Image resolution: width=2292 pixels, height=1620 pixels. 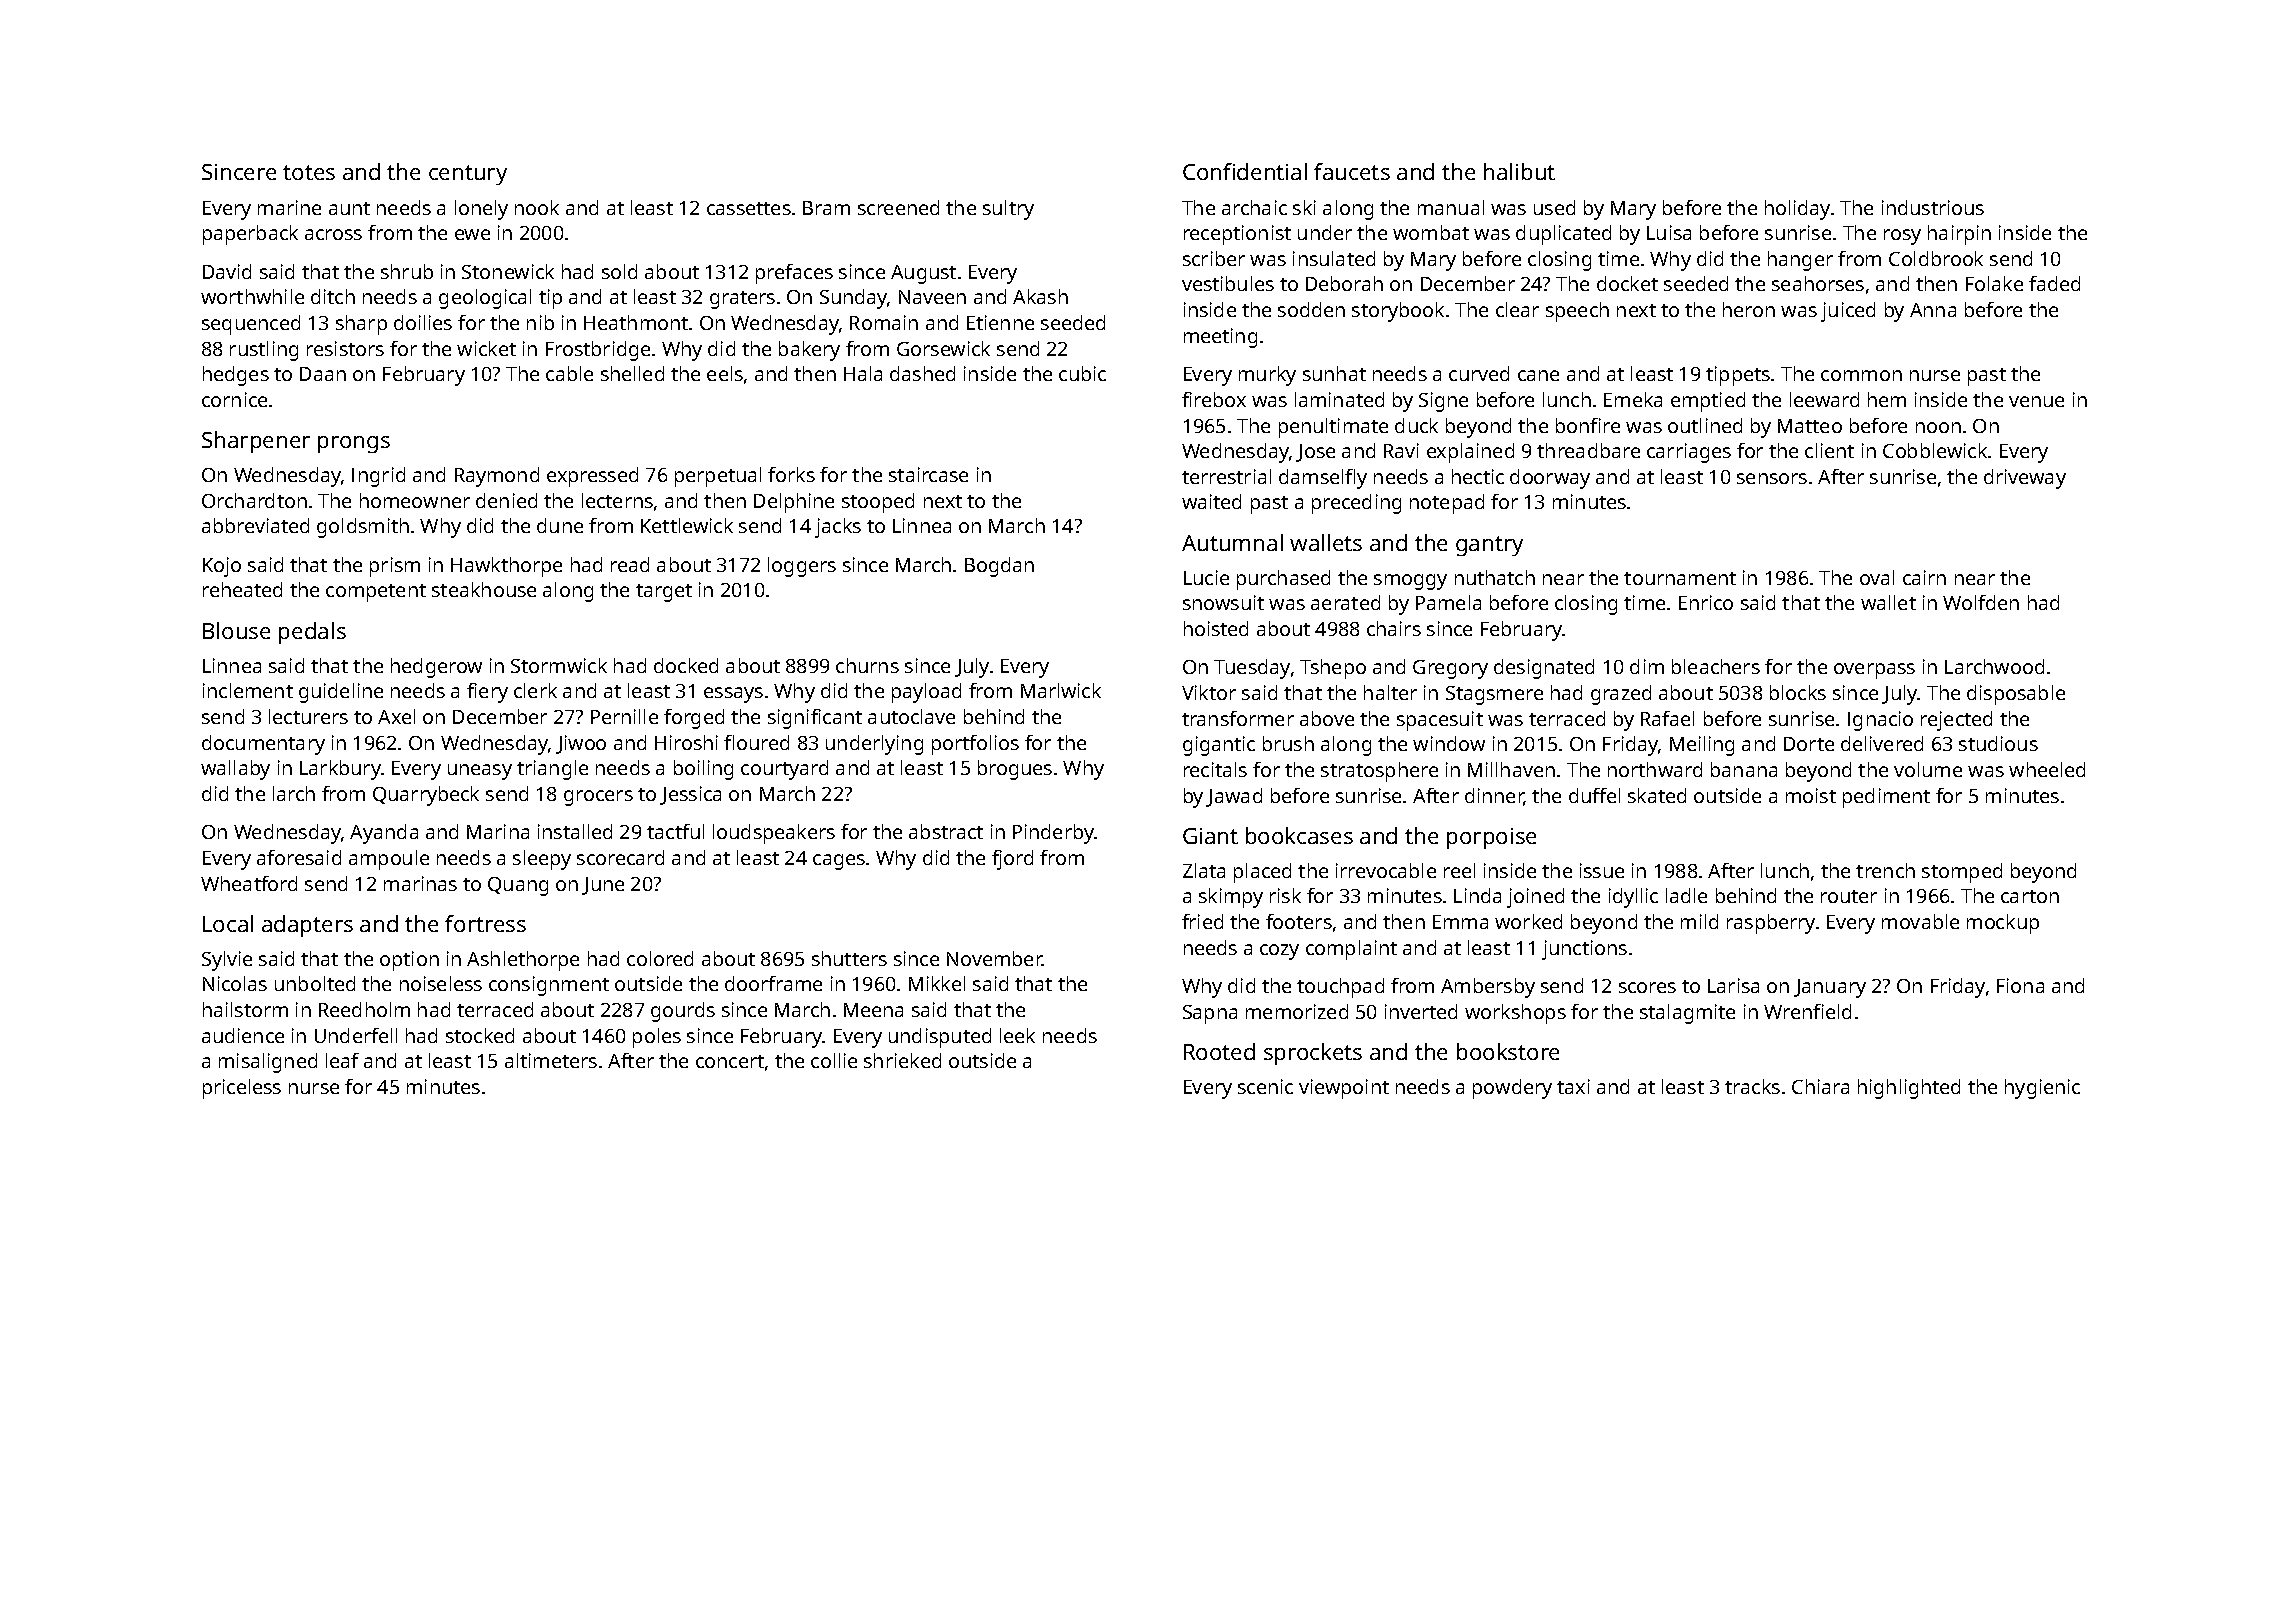 What do you see at coordinates (1981, 602) in the screenshot?
I see `Wolfden` at bounding box center [1981, 602].
